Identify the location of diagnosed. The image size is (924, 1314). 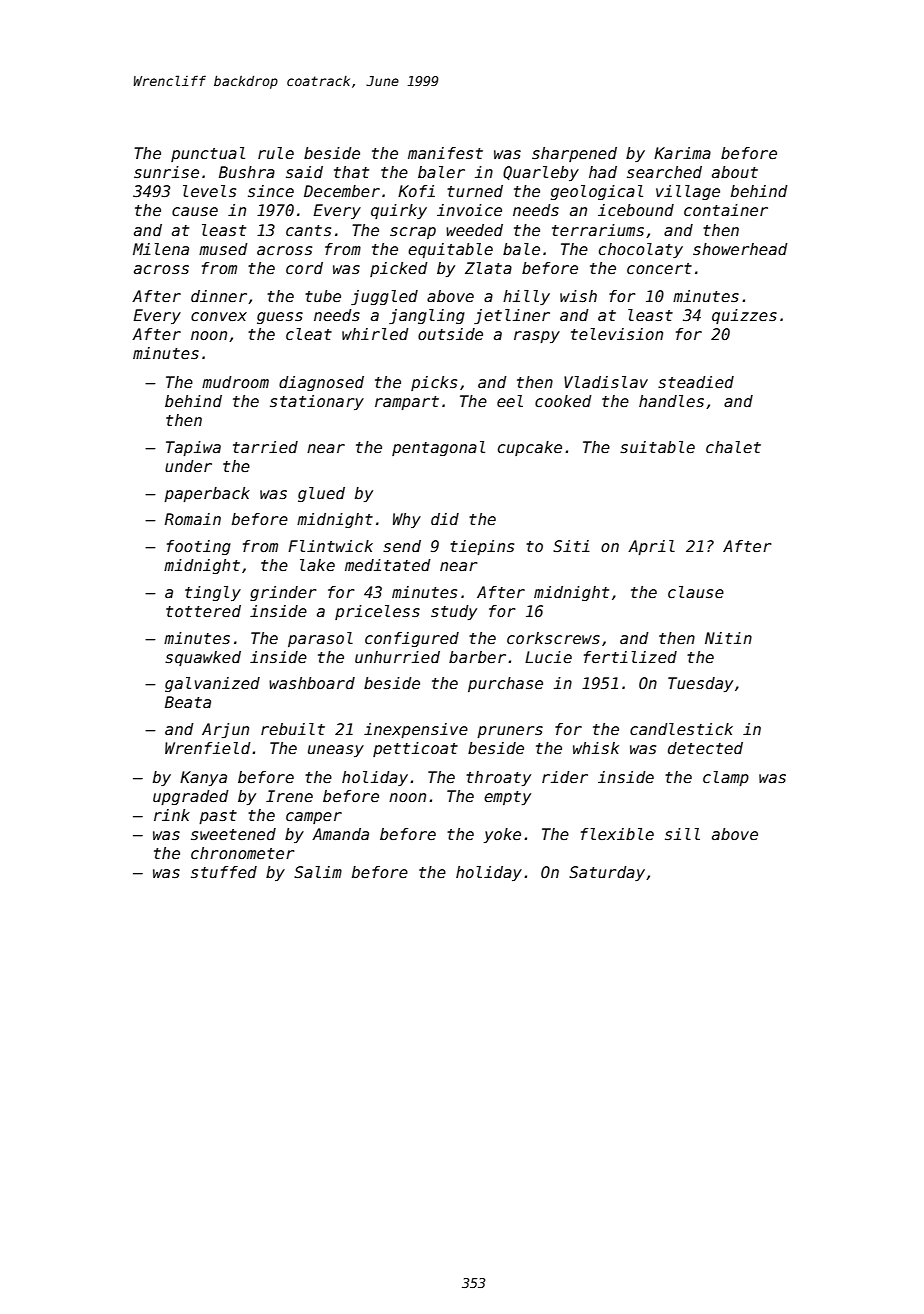
(321, 383).
